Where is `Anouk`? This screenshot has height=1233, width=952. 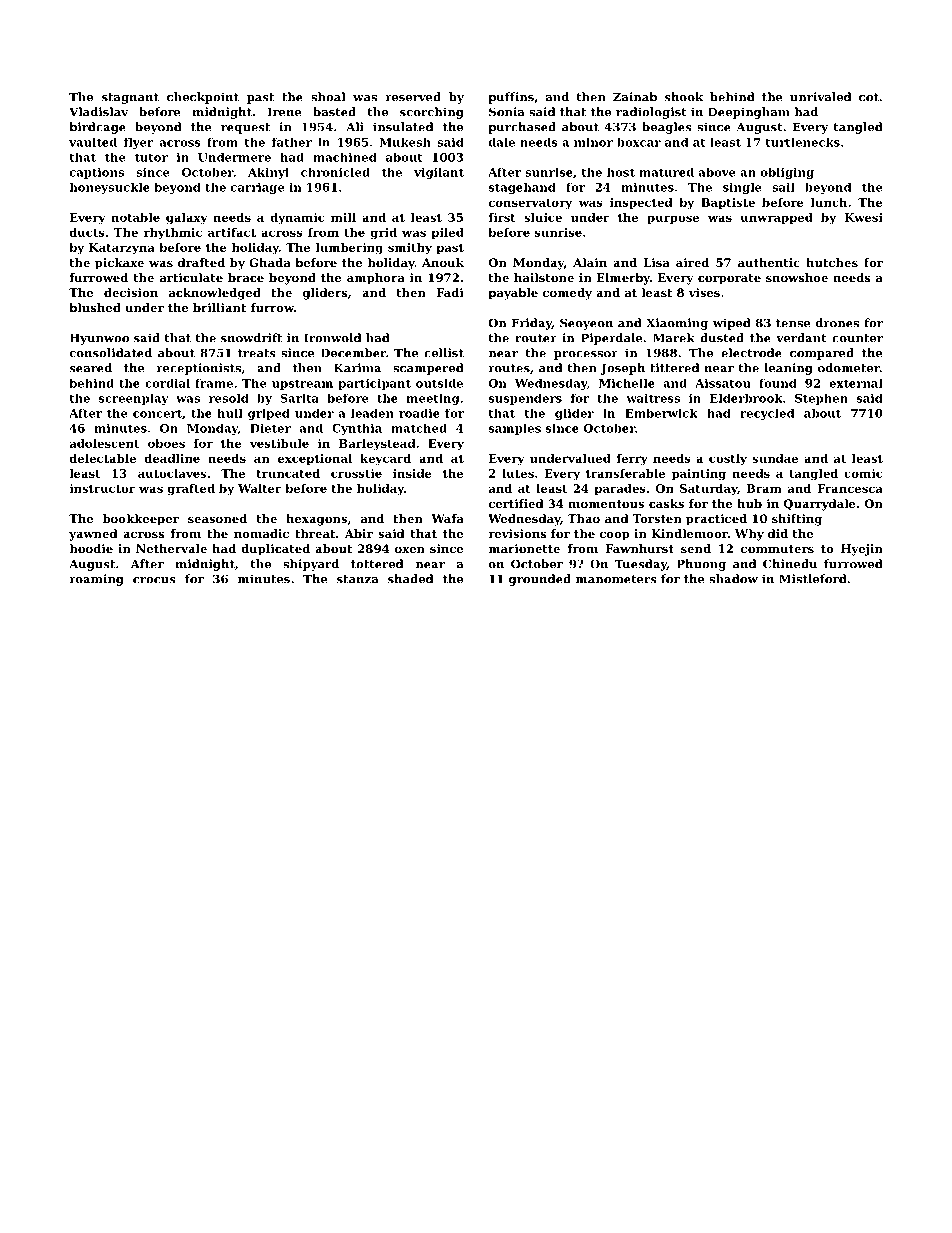 Anouk is located at coordinates (443, 262).
